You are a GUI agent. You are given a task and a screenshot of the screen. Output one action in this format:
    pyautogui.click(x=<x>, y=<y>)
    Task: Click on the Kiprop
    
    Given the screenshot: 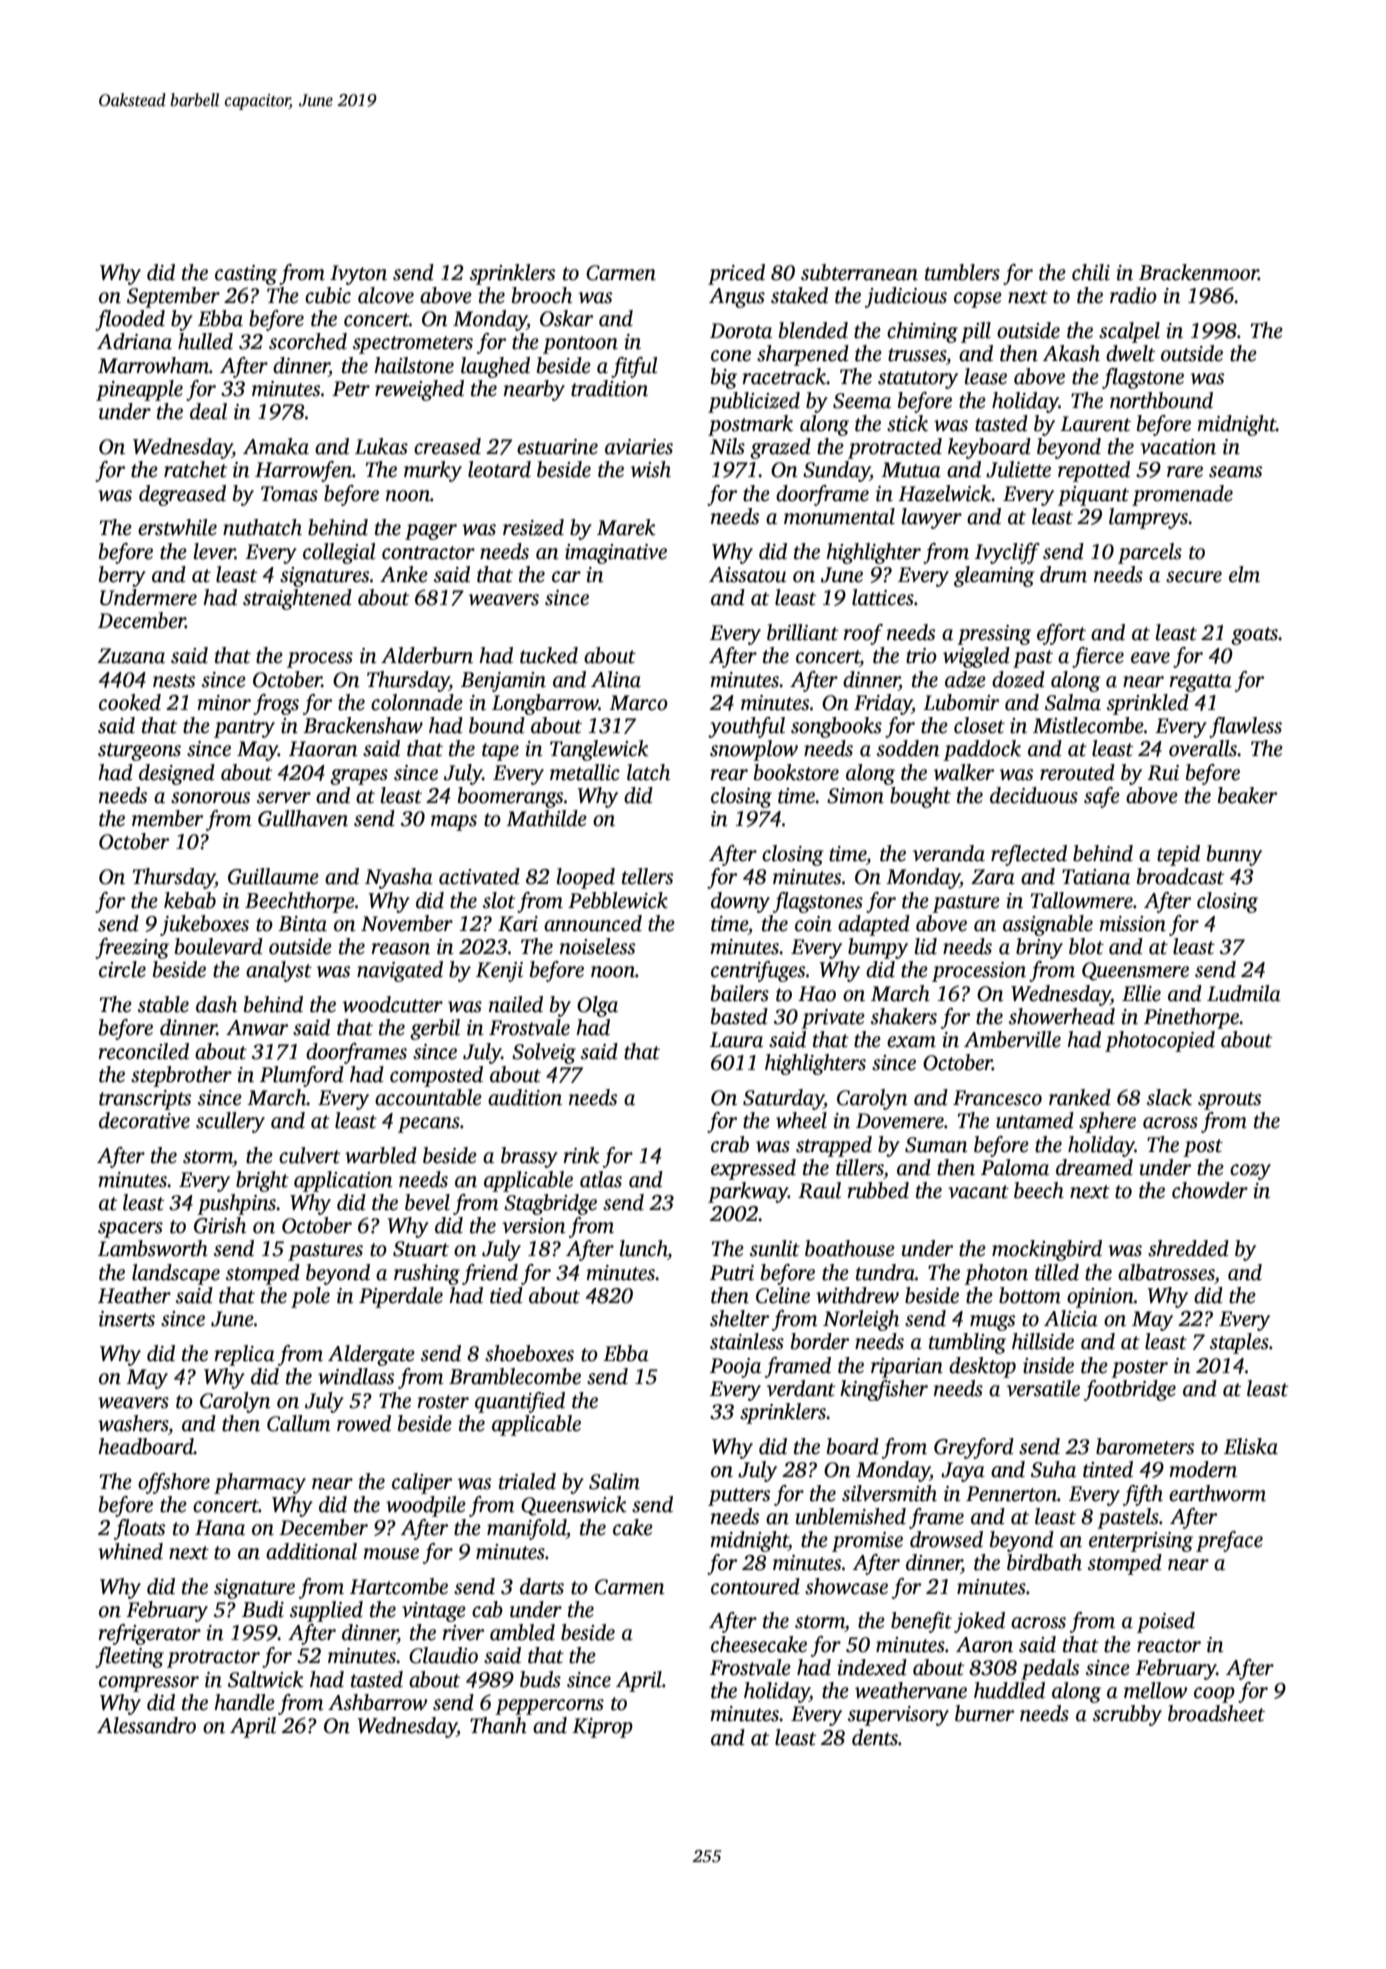 What is the action you would take?
    pyautogui.click(x=602, y=1728)
